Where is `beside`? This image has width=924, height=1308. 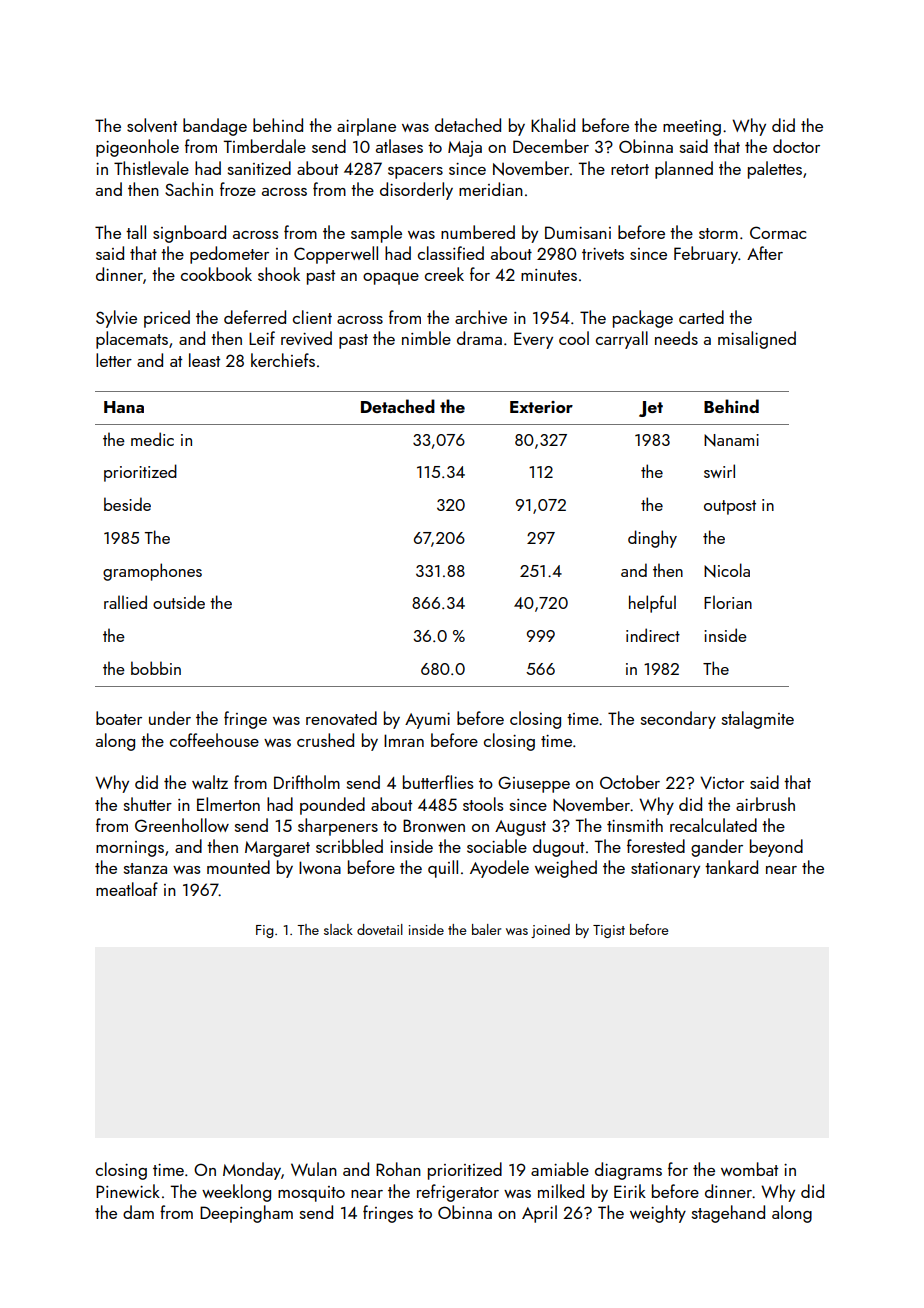
beside is located at coordinates (127, 504).
